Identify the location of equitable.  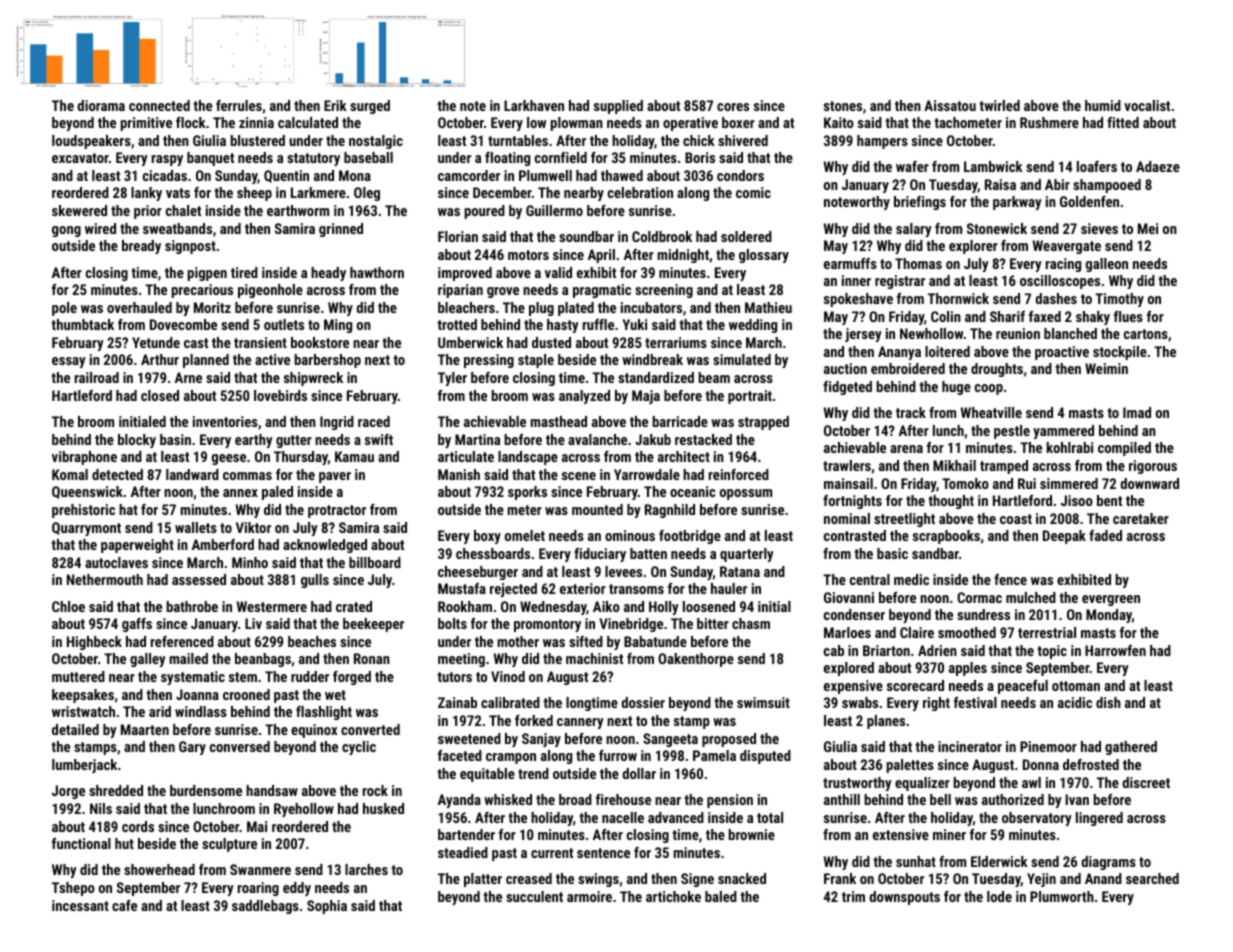
(487, 775).
